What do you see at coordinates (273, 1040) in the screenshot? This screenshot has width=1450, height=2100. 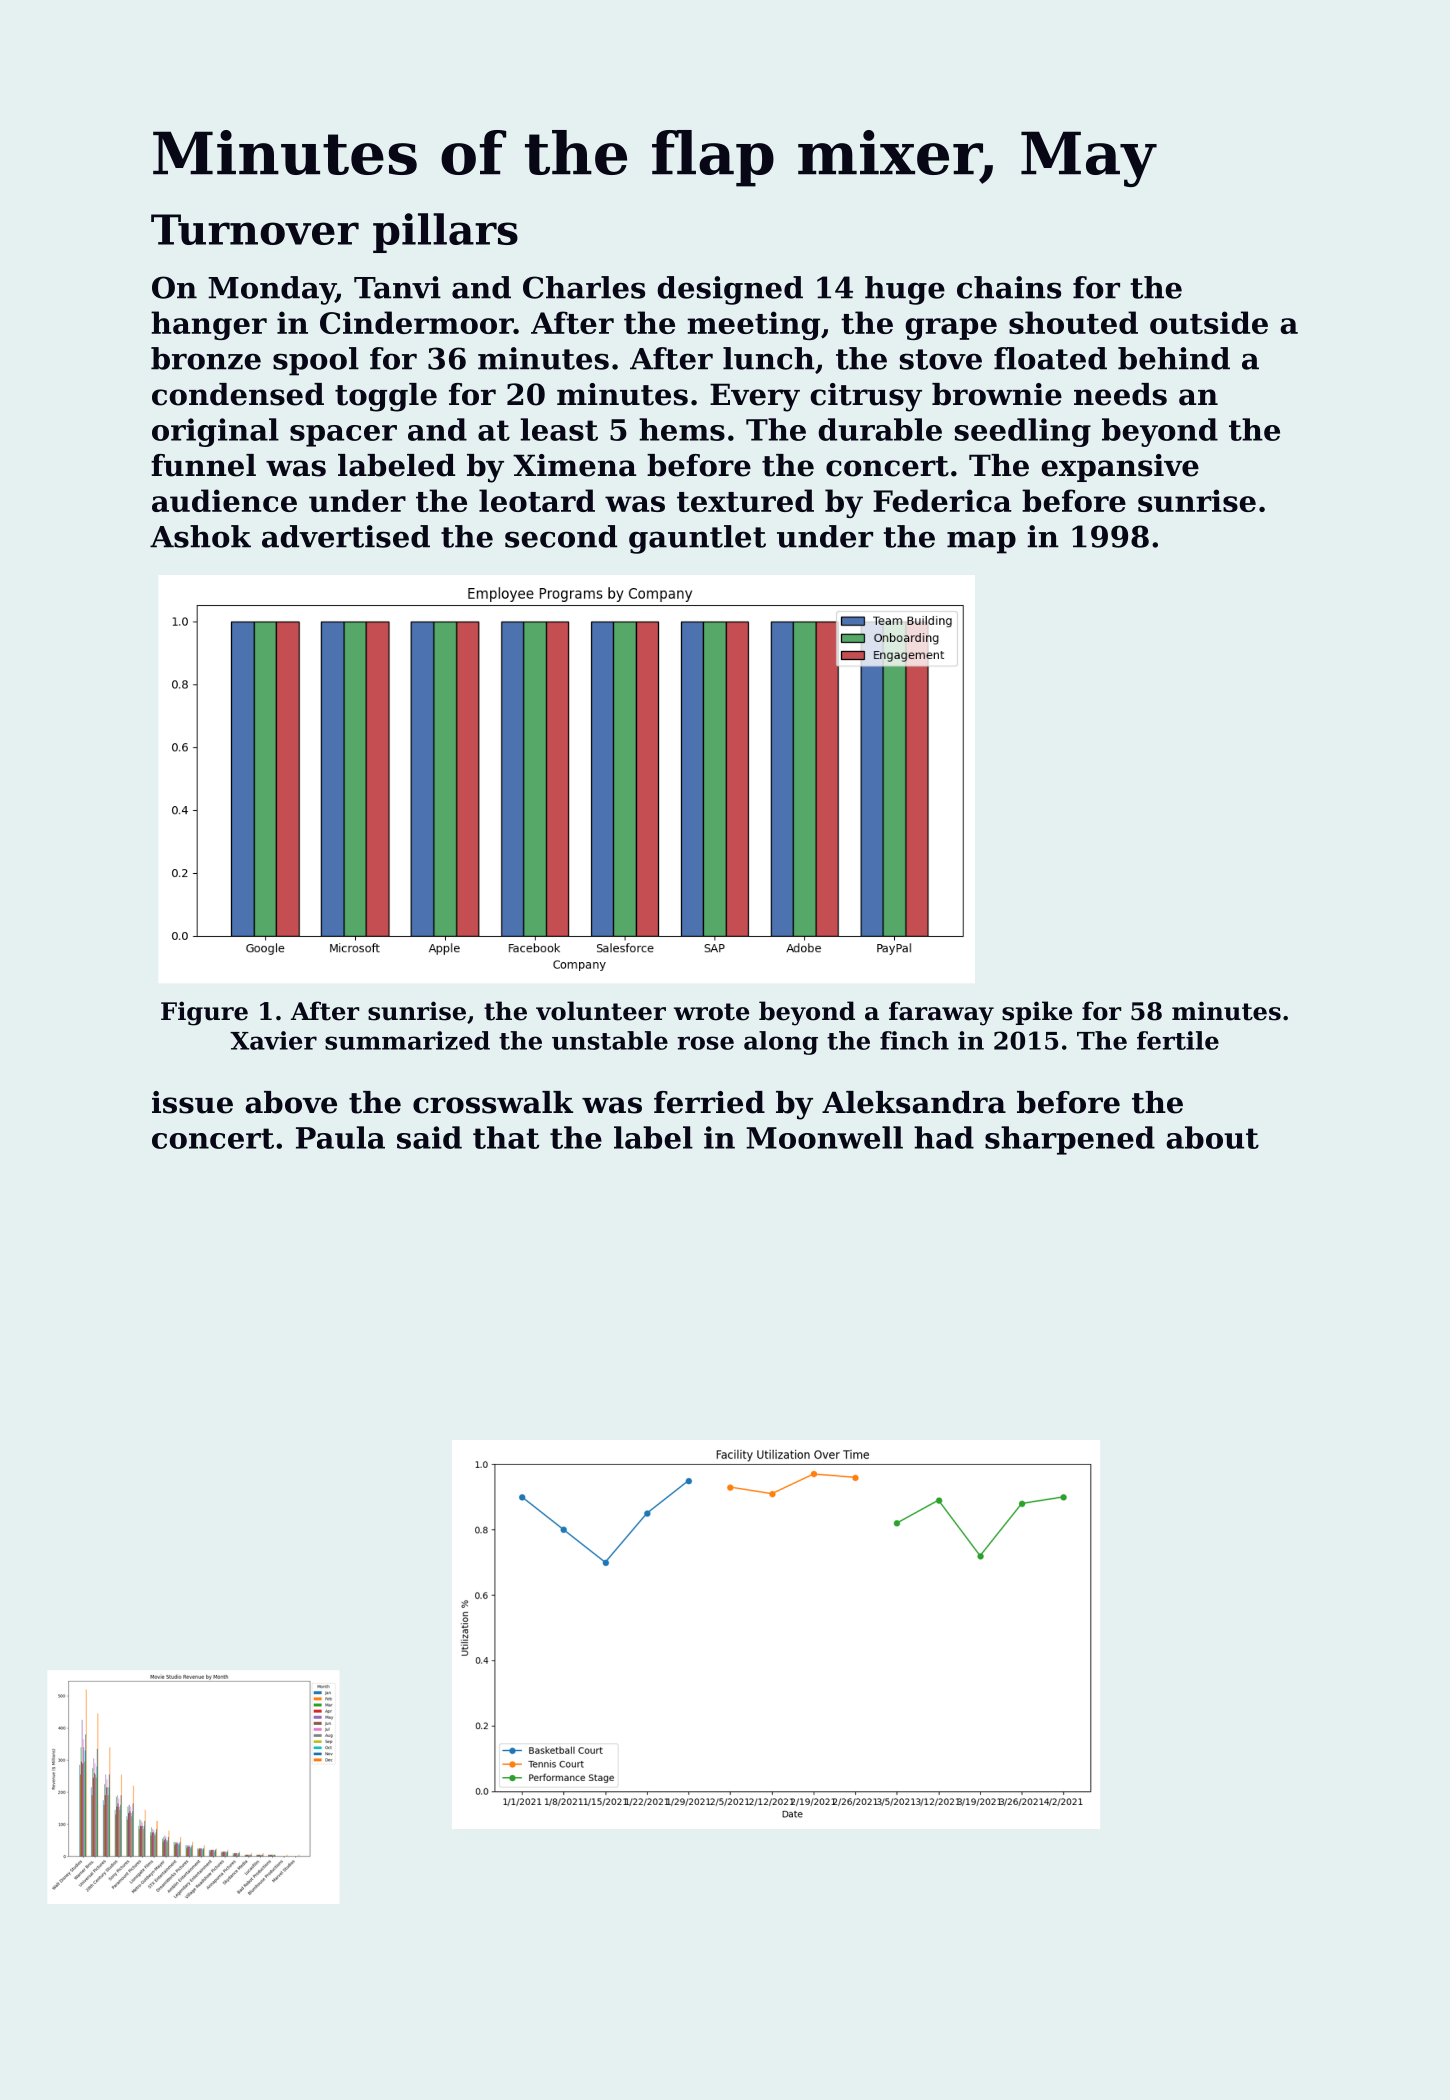 I see `Xavier` at bounding box center [273, 1040].
